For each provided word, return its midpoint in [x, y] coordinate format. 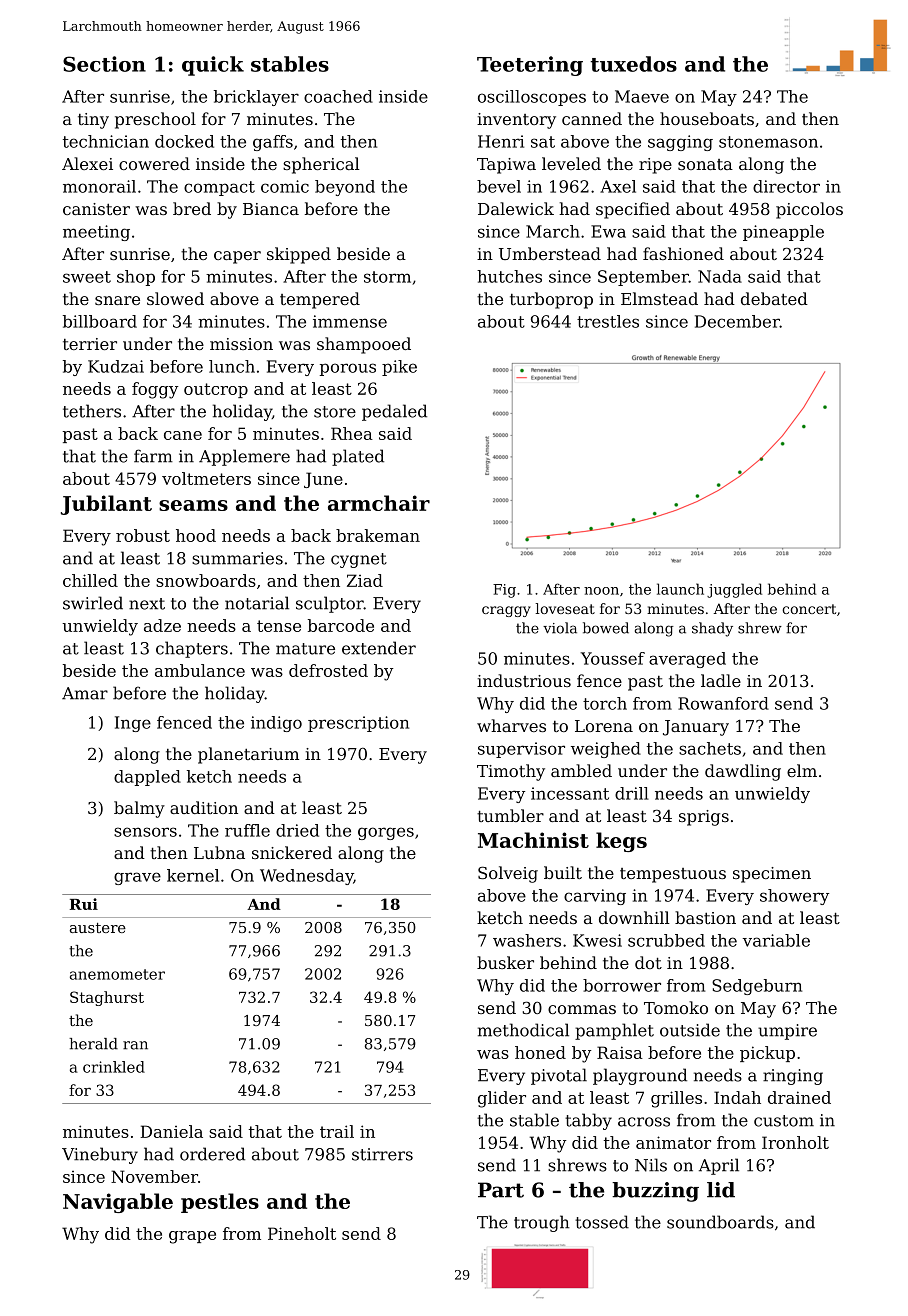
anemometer [117, 974]
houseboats [707, 118]
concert [809, 609]
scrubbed [666, 940]
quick [213, 66]
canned [592, 118]
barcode [341, 625]
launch [680, 589]
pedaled [394, 412]
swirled [93, 603]
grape [192, 1237]
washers [527, 940]
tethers [92, 411]
